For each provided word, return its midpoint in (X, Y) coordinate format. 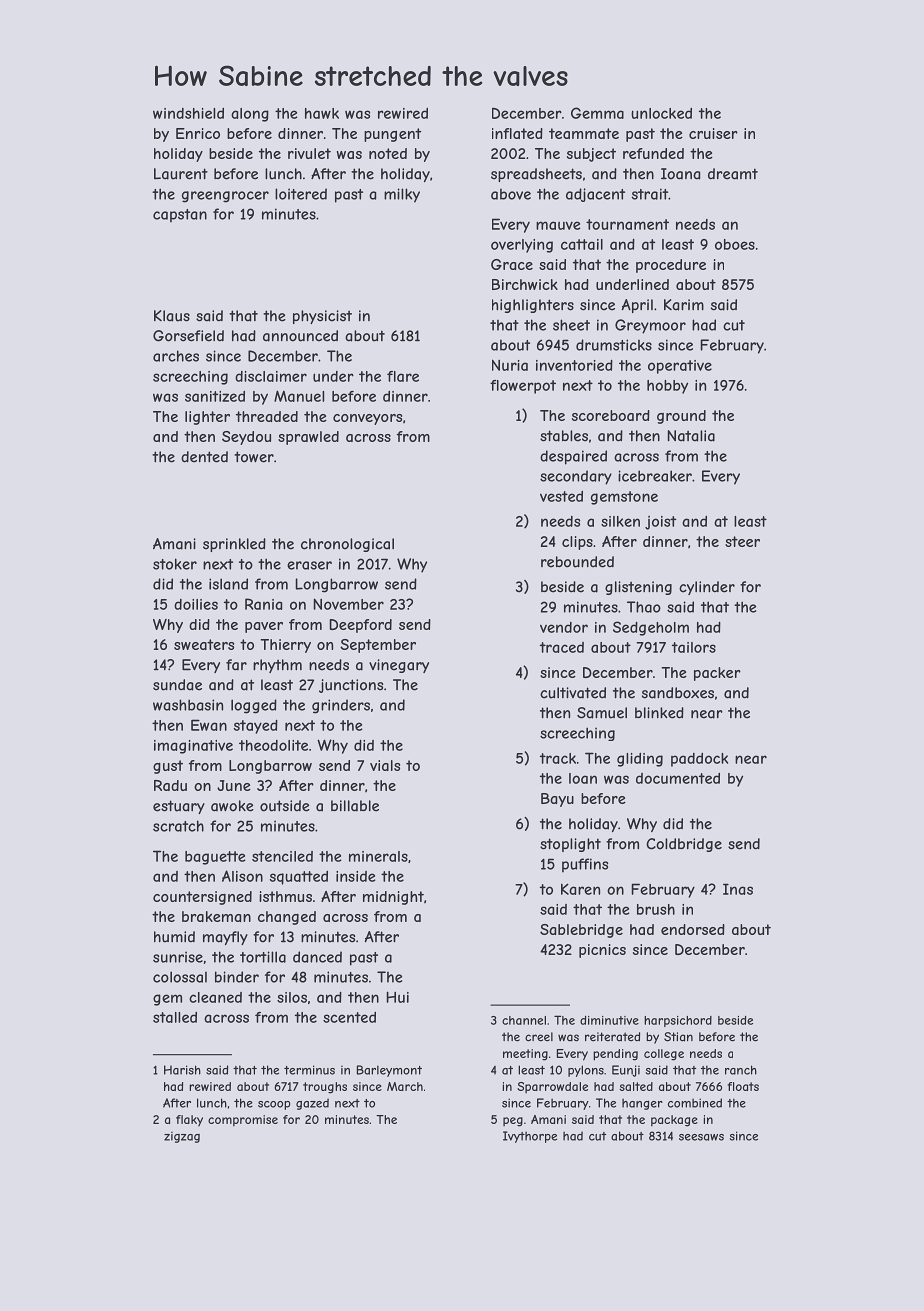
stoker (175, 564)
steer (742, 541)
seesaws (701, 1137)
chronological (347, 545)
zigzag (182, 1137)
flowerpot (523, 387)
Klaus (172, 316)
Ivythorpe (530, 1137)
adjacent (595, 195)
